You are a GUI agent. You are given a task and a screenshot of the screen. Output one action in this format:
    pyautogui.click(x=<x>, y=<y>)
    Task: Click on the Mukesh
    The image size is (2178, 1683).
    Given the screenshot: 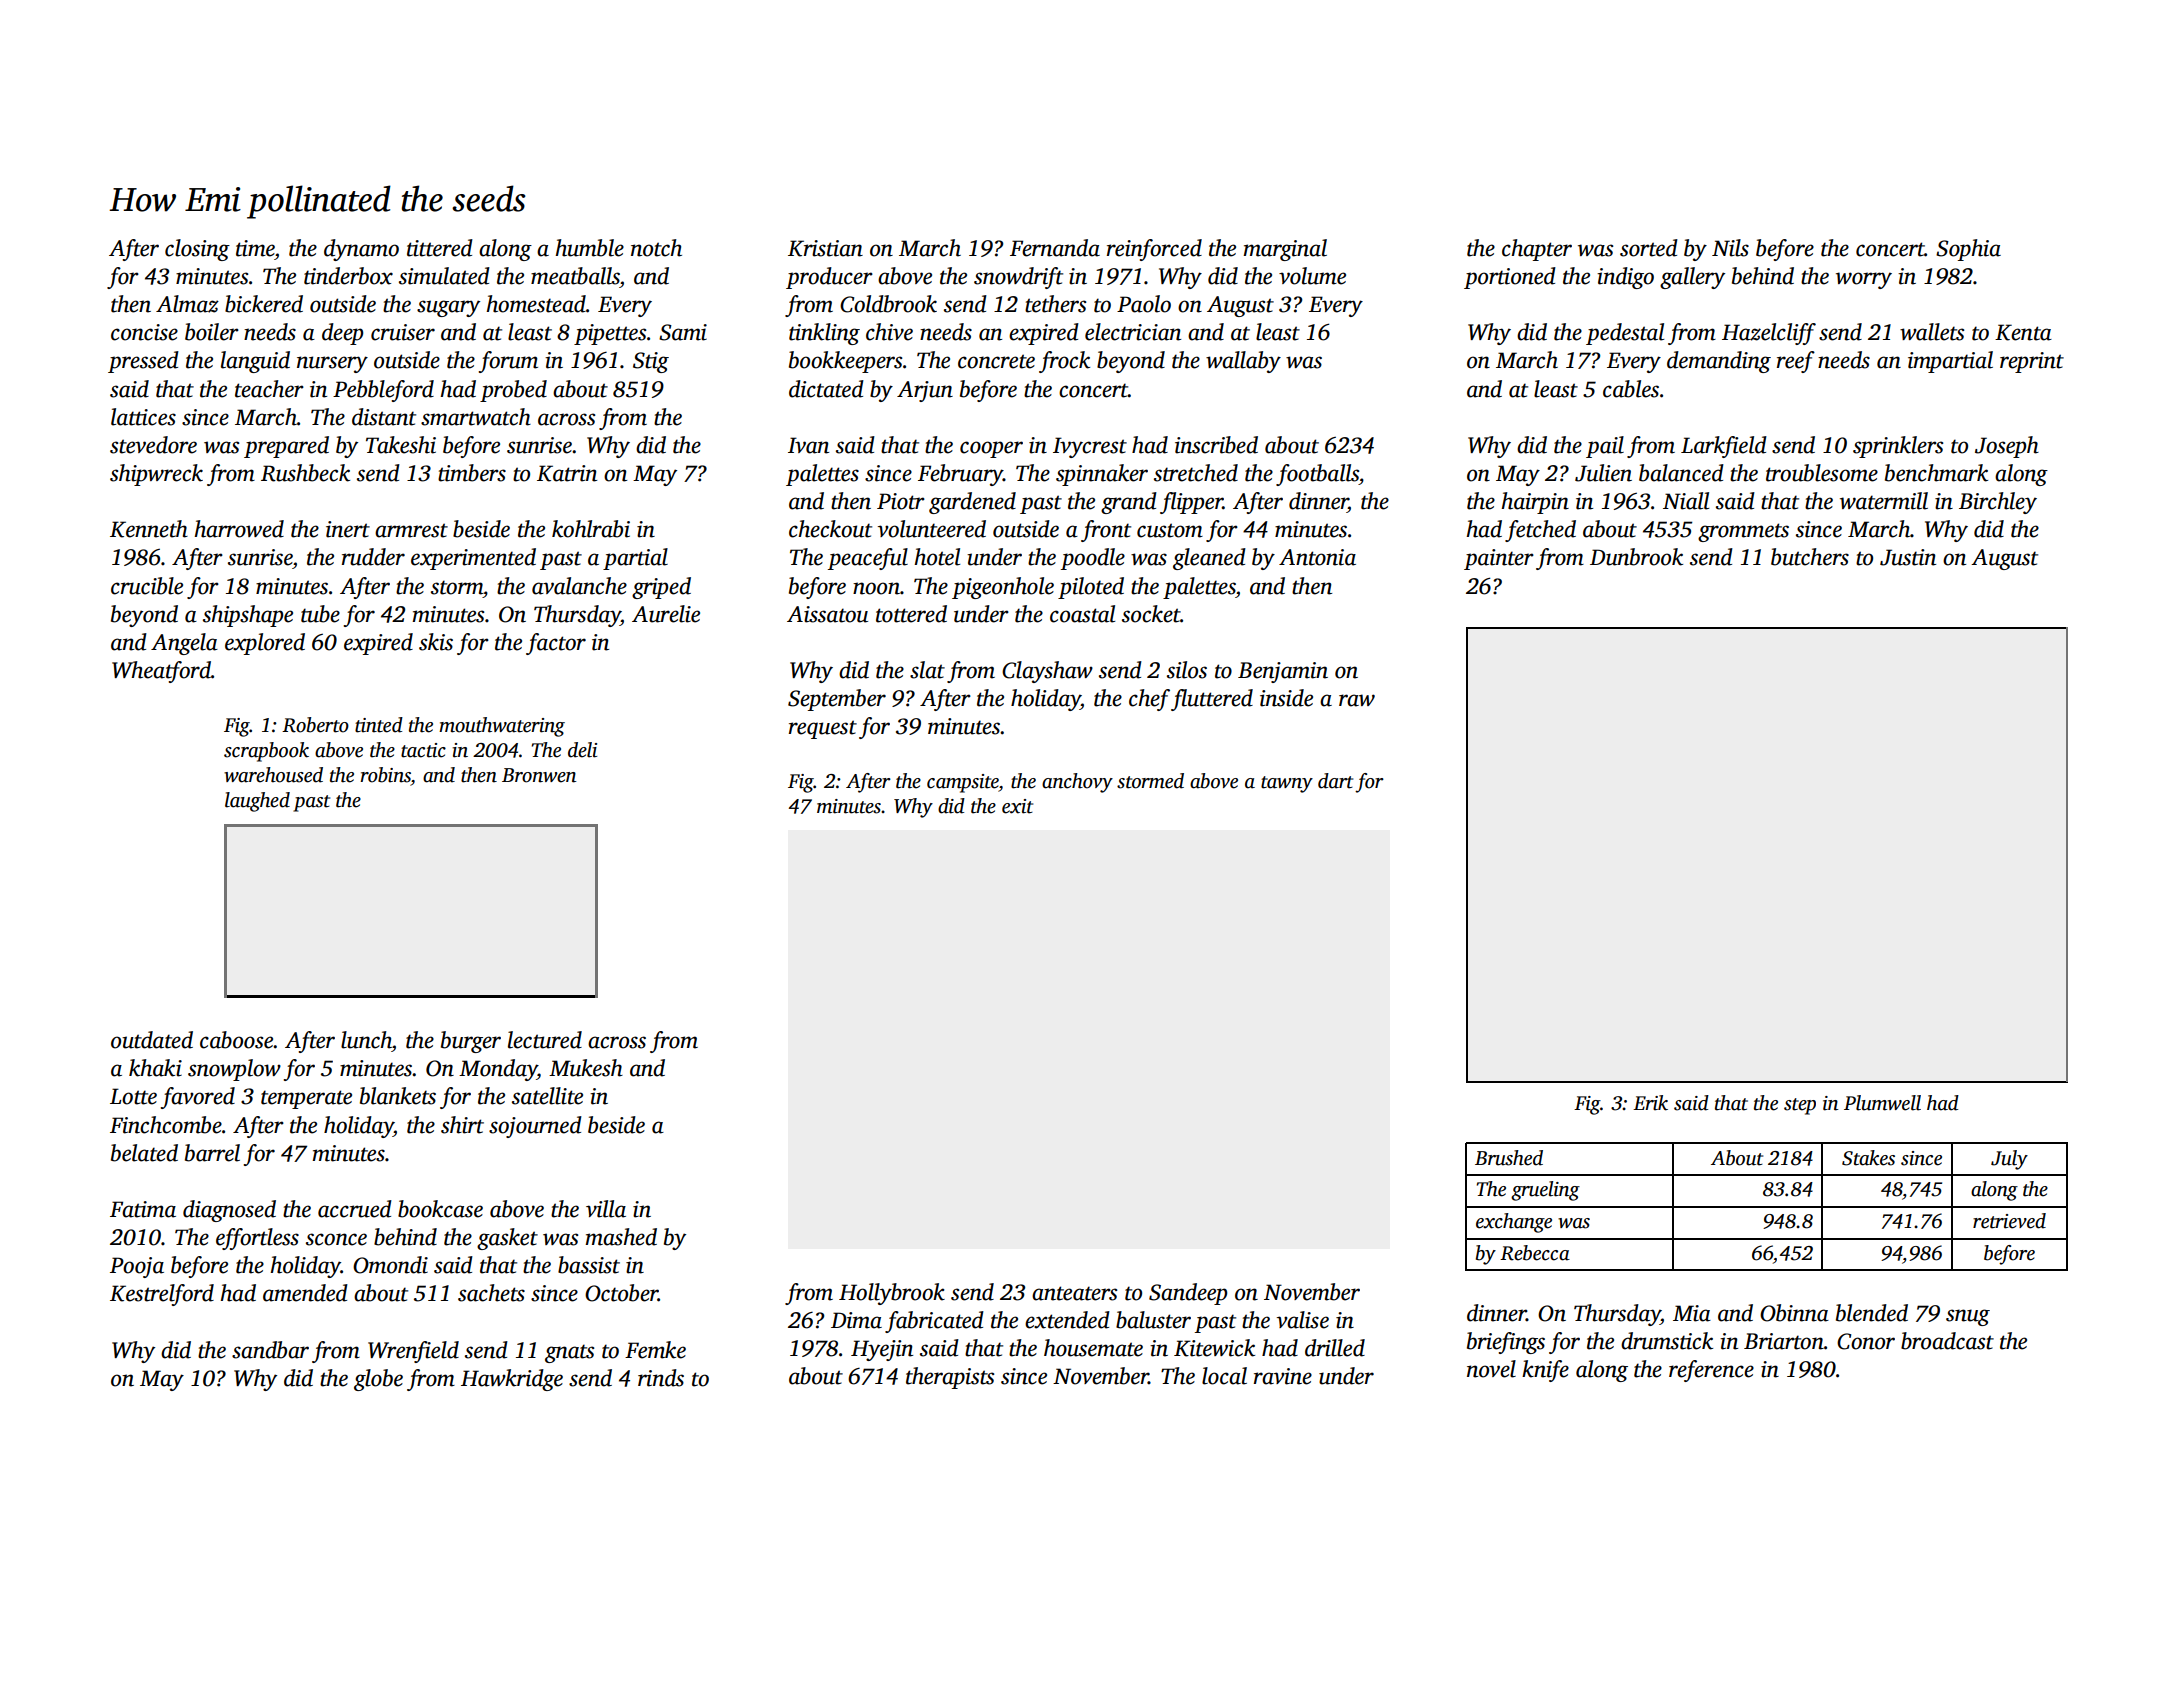 What is the action you would take?
    pyautogui.click(x=586, y=1068)
